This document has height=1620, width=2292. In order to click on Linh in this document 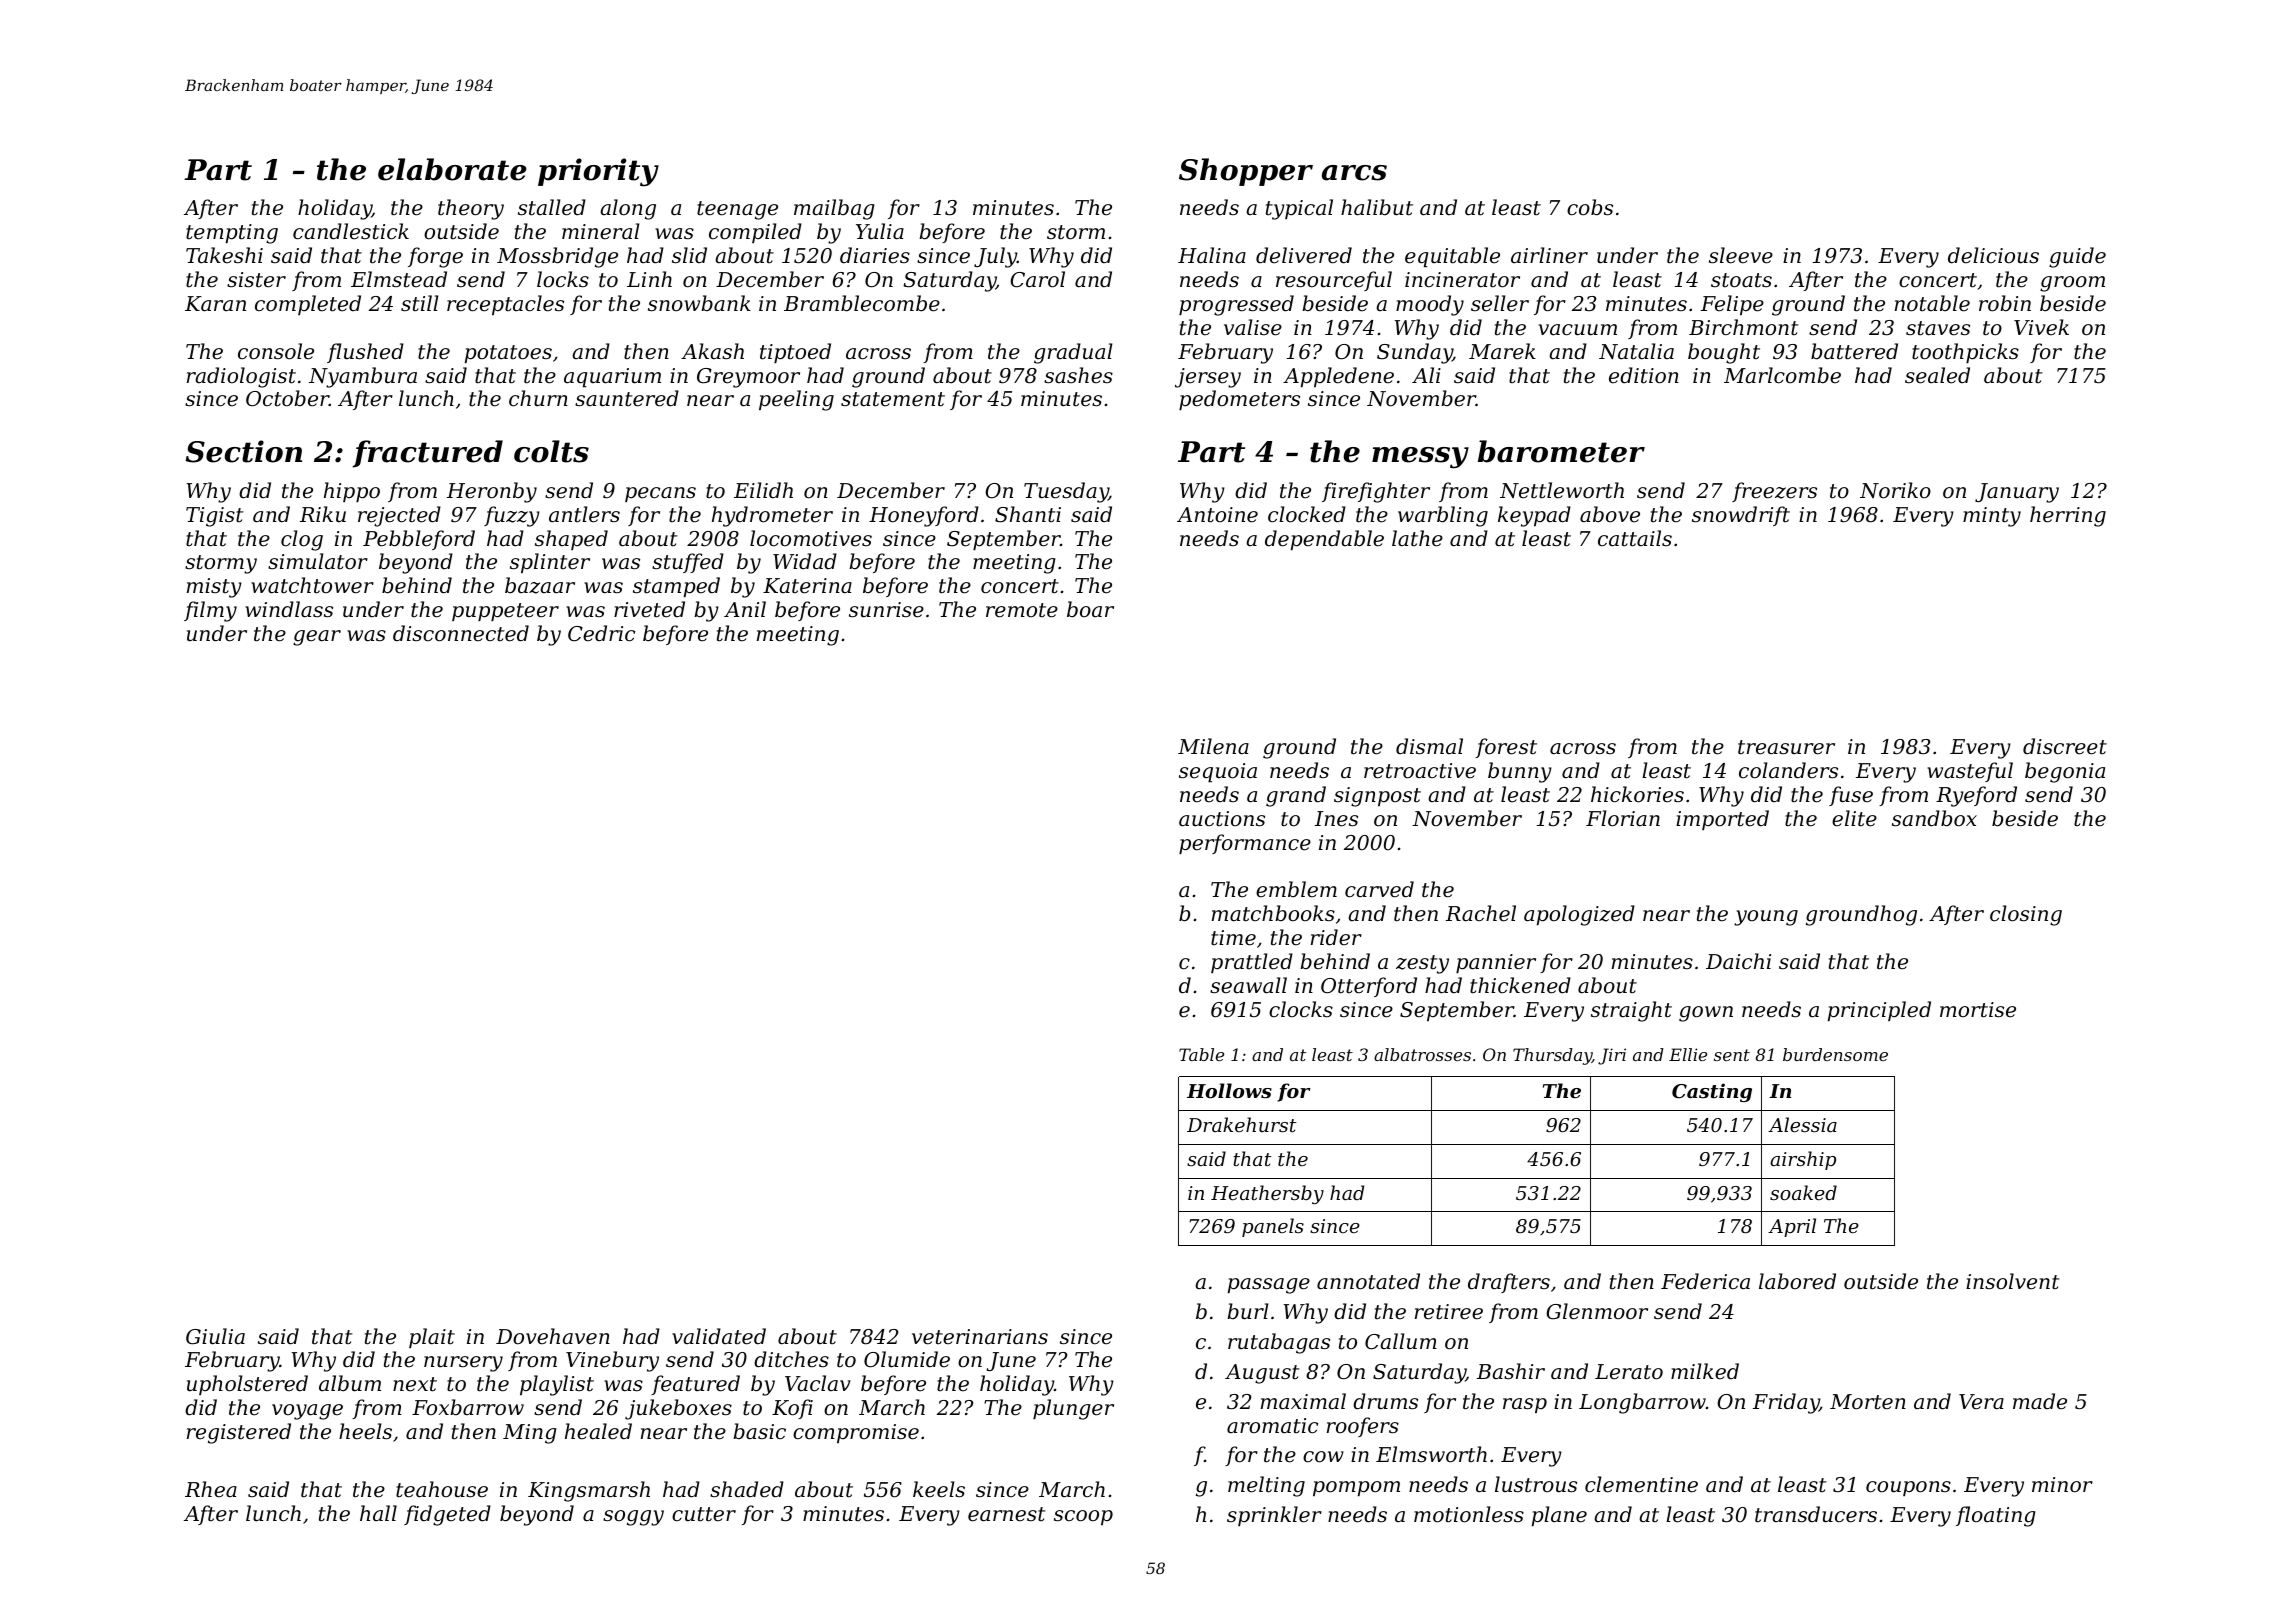, I will do `click(649, 279)`.
